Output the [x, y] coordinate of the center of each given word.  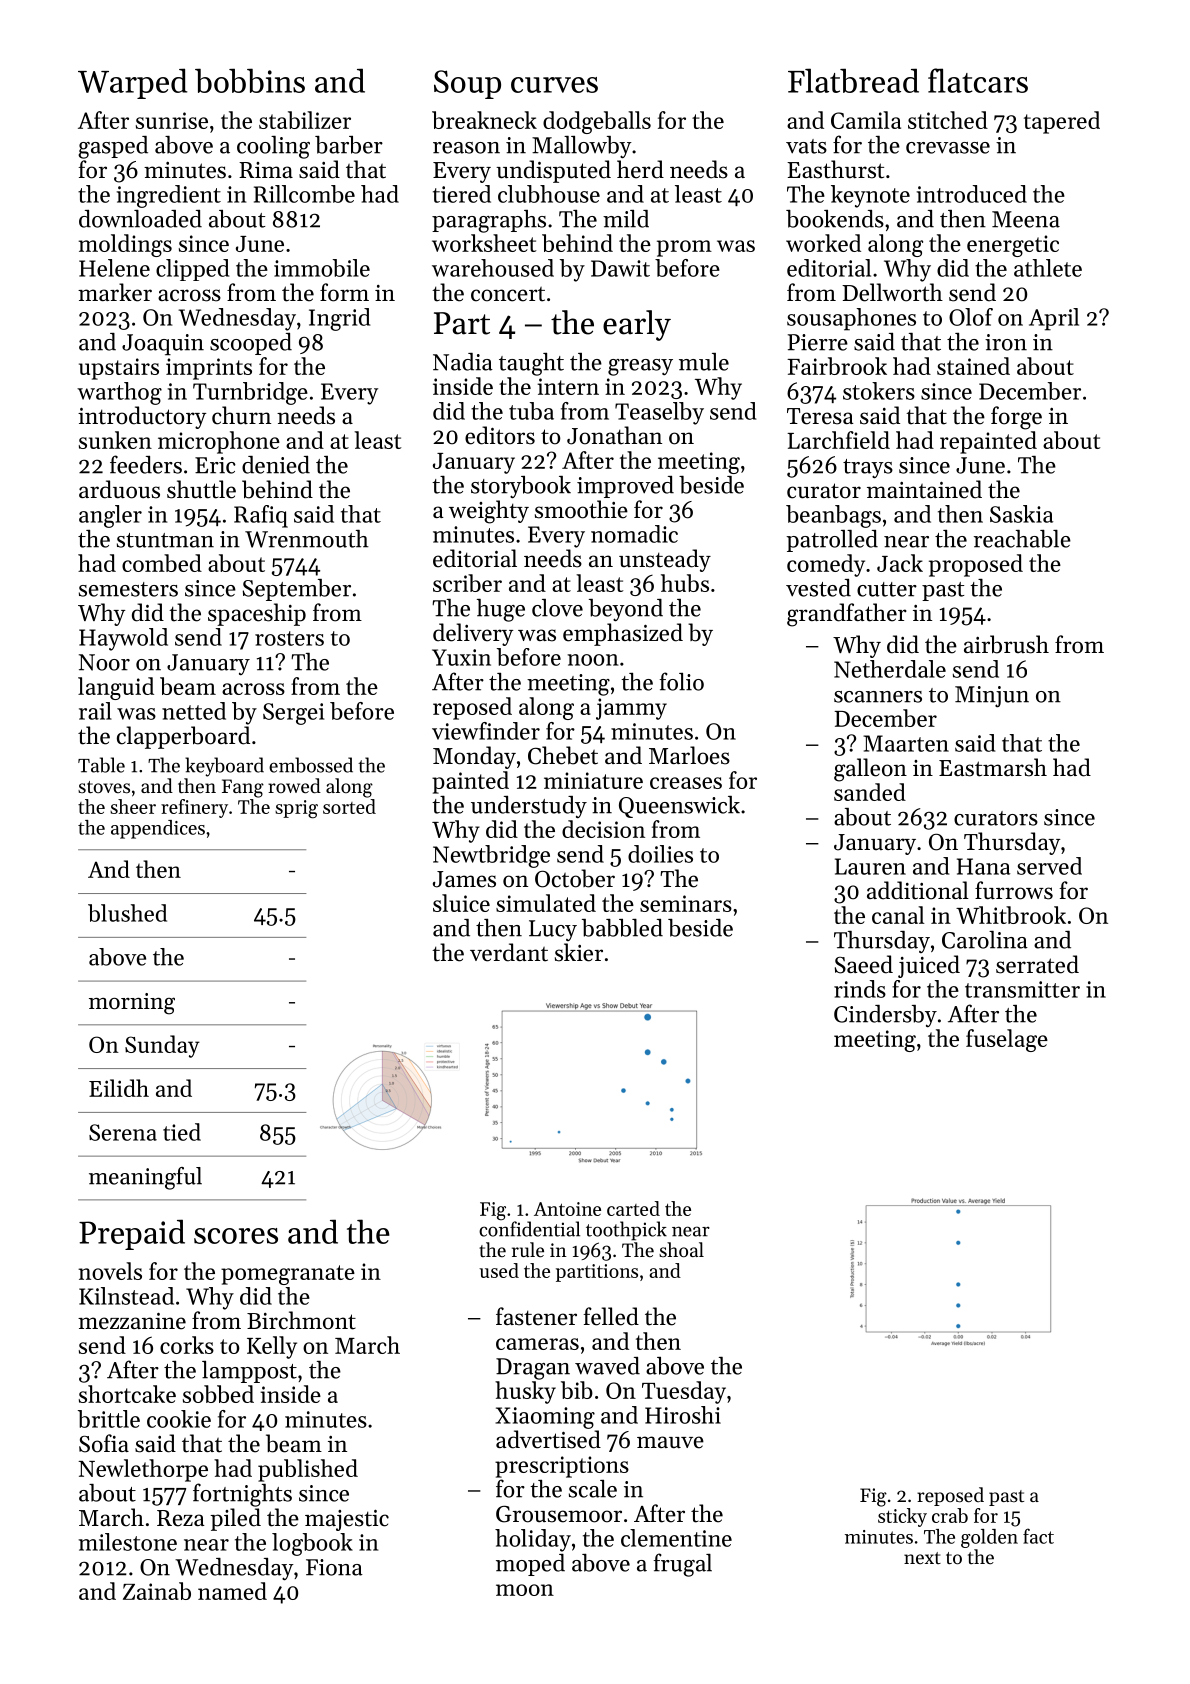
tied [182, 1132]
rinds [860, 989]
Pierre [818, 342]
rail [95, 711]
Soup [467, 84]
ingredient [169, 196]
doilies [660, 854]
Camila [866, 120]
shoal [681, 1249]
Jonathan [614, 435]
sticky [902, 1517]
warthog [119, 393]
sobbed [218, 1394]
